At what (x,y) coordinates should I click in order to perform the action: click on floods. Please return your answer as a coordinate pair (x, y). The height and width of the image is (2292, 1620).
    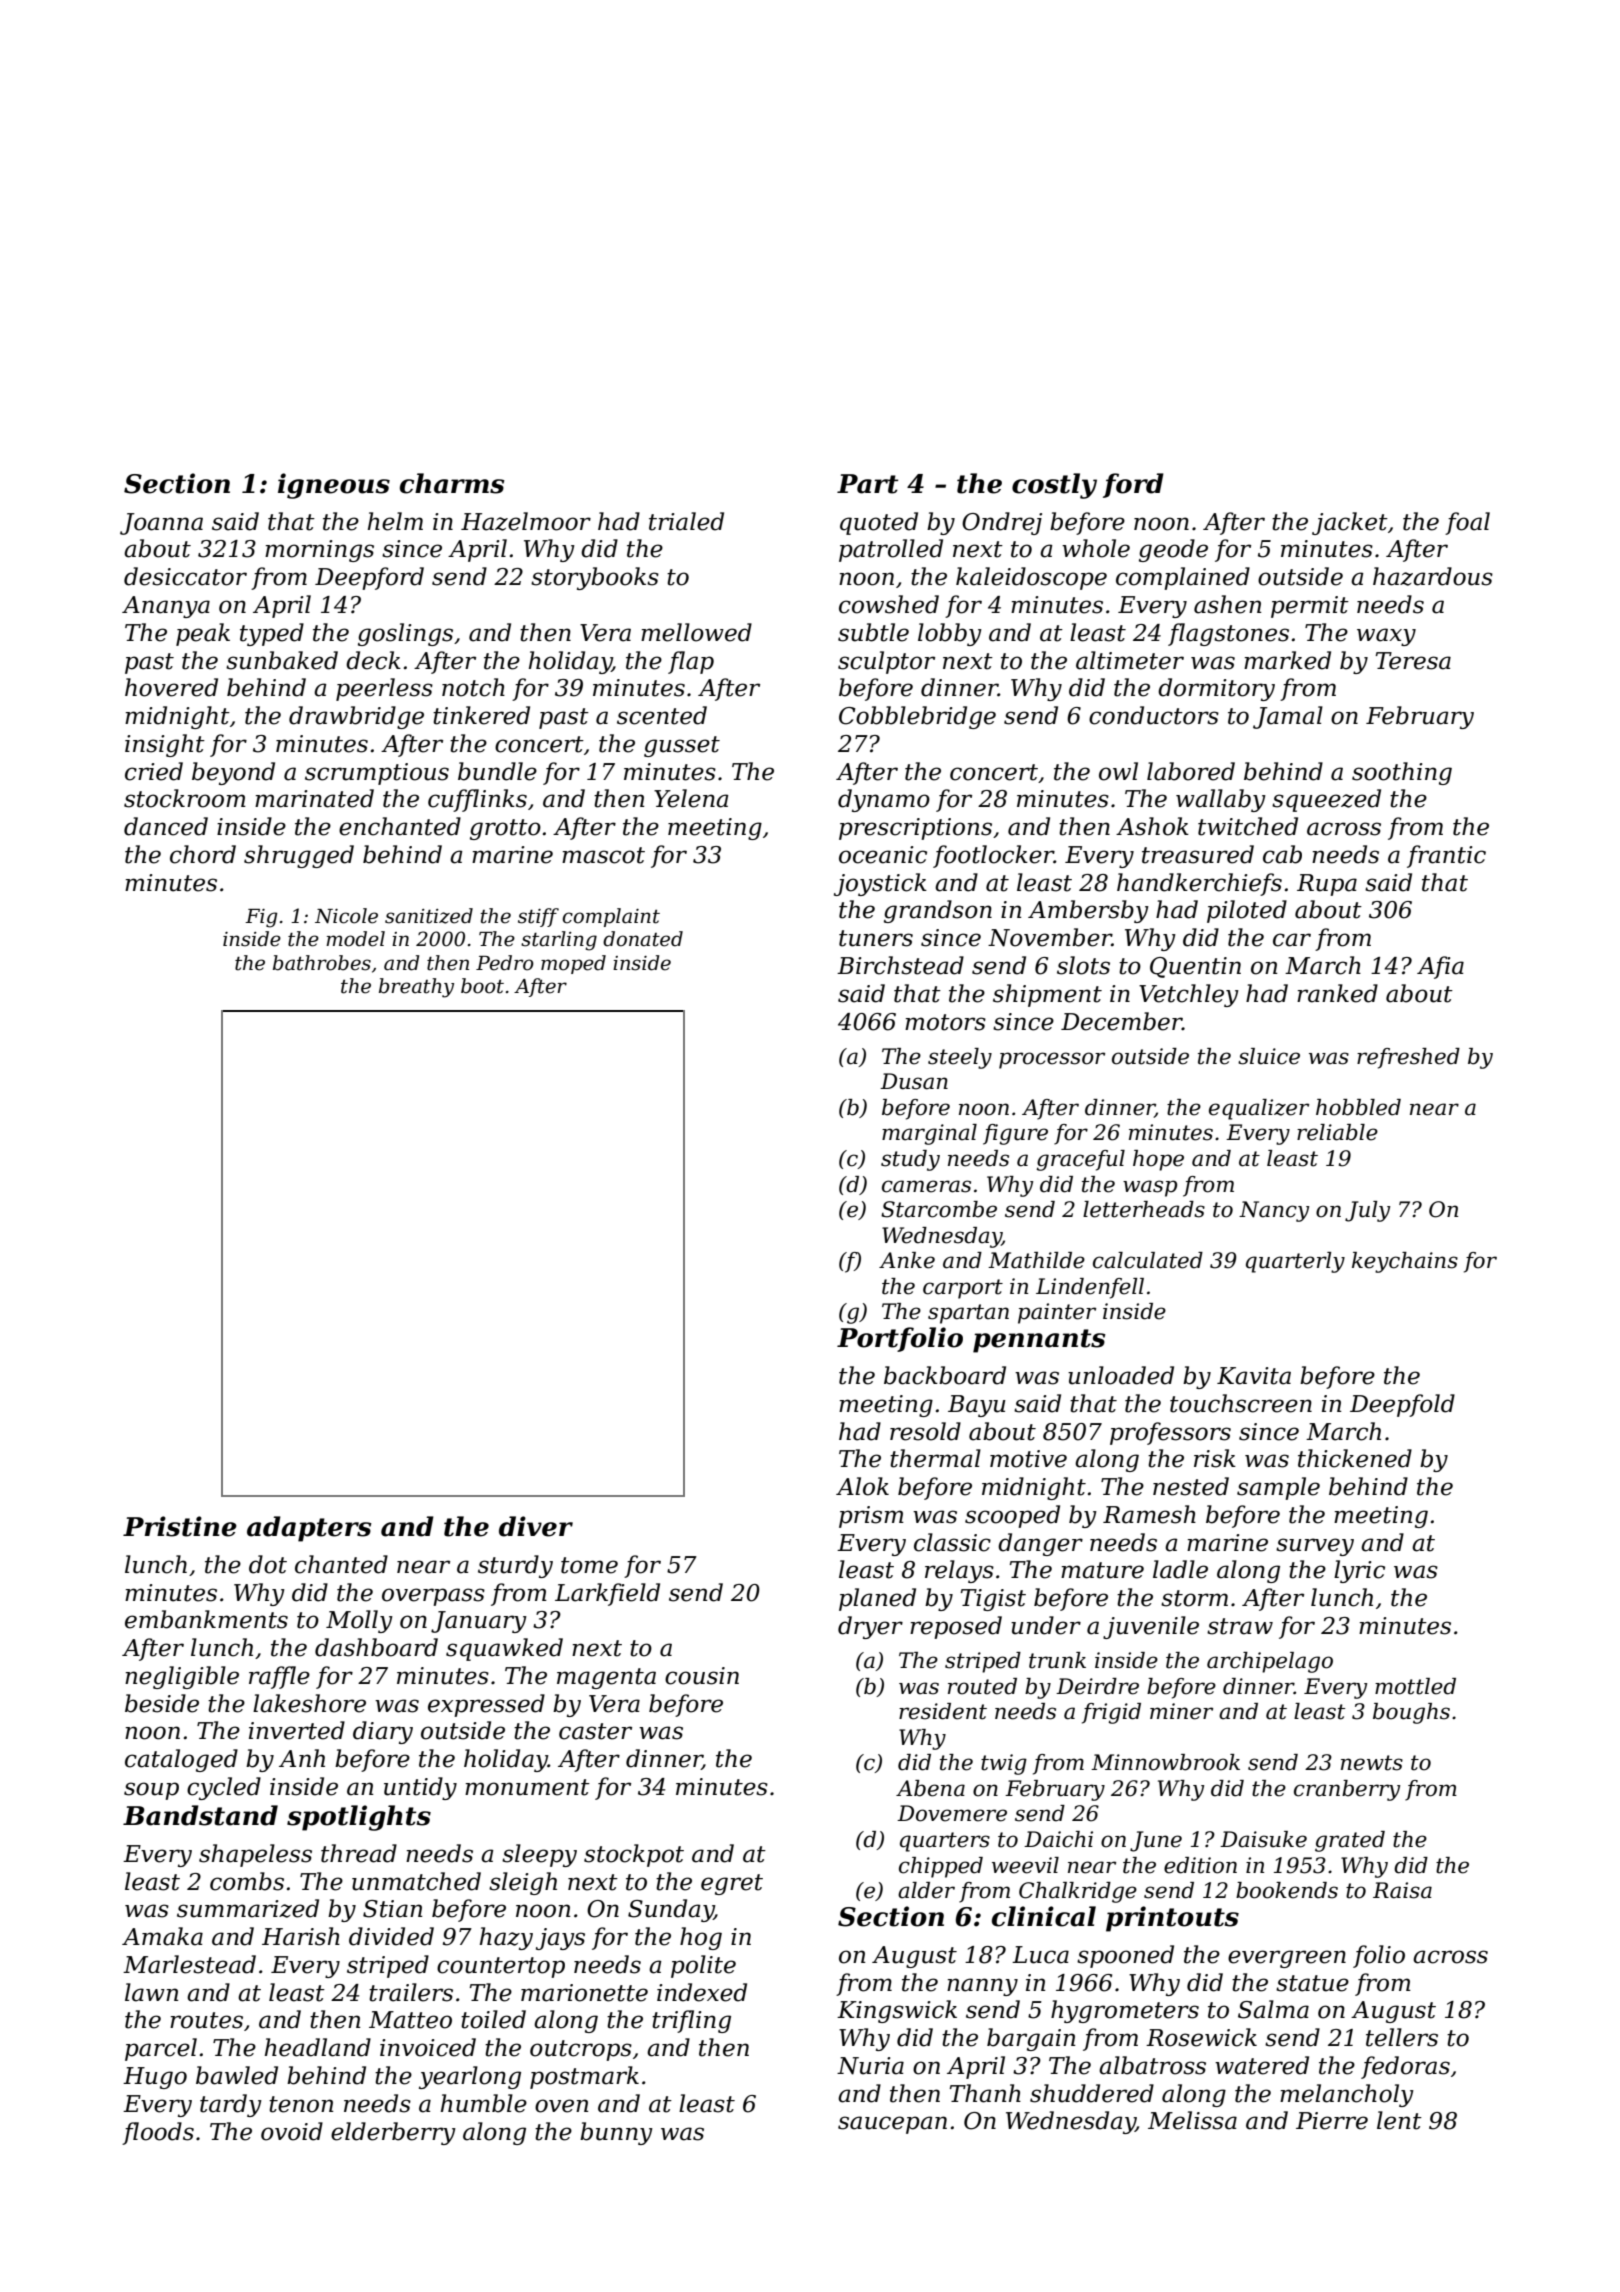
    Looking at the image, I should click on (158, 2133).
